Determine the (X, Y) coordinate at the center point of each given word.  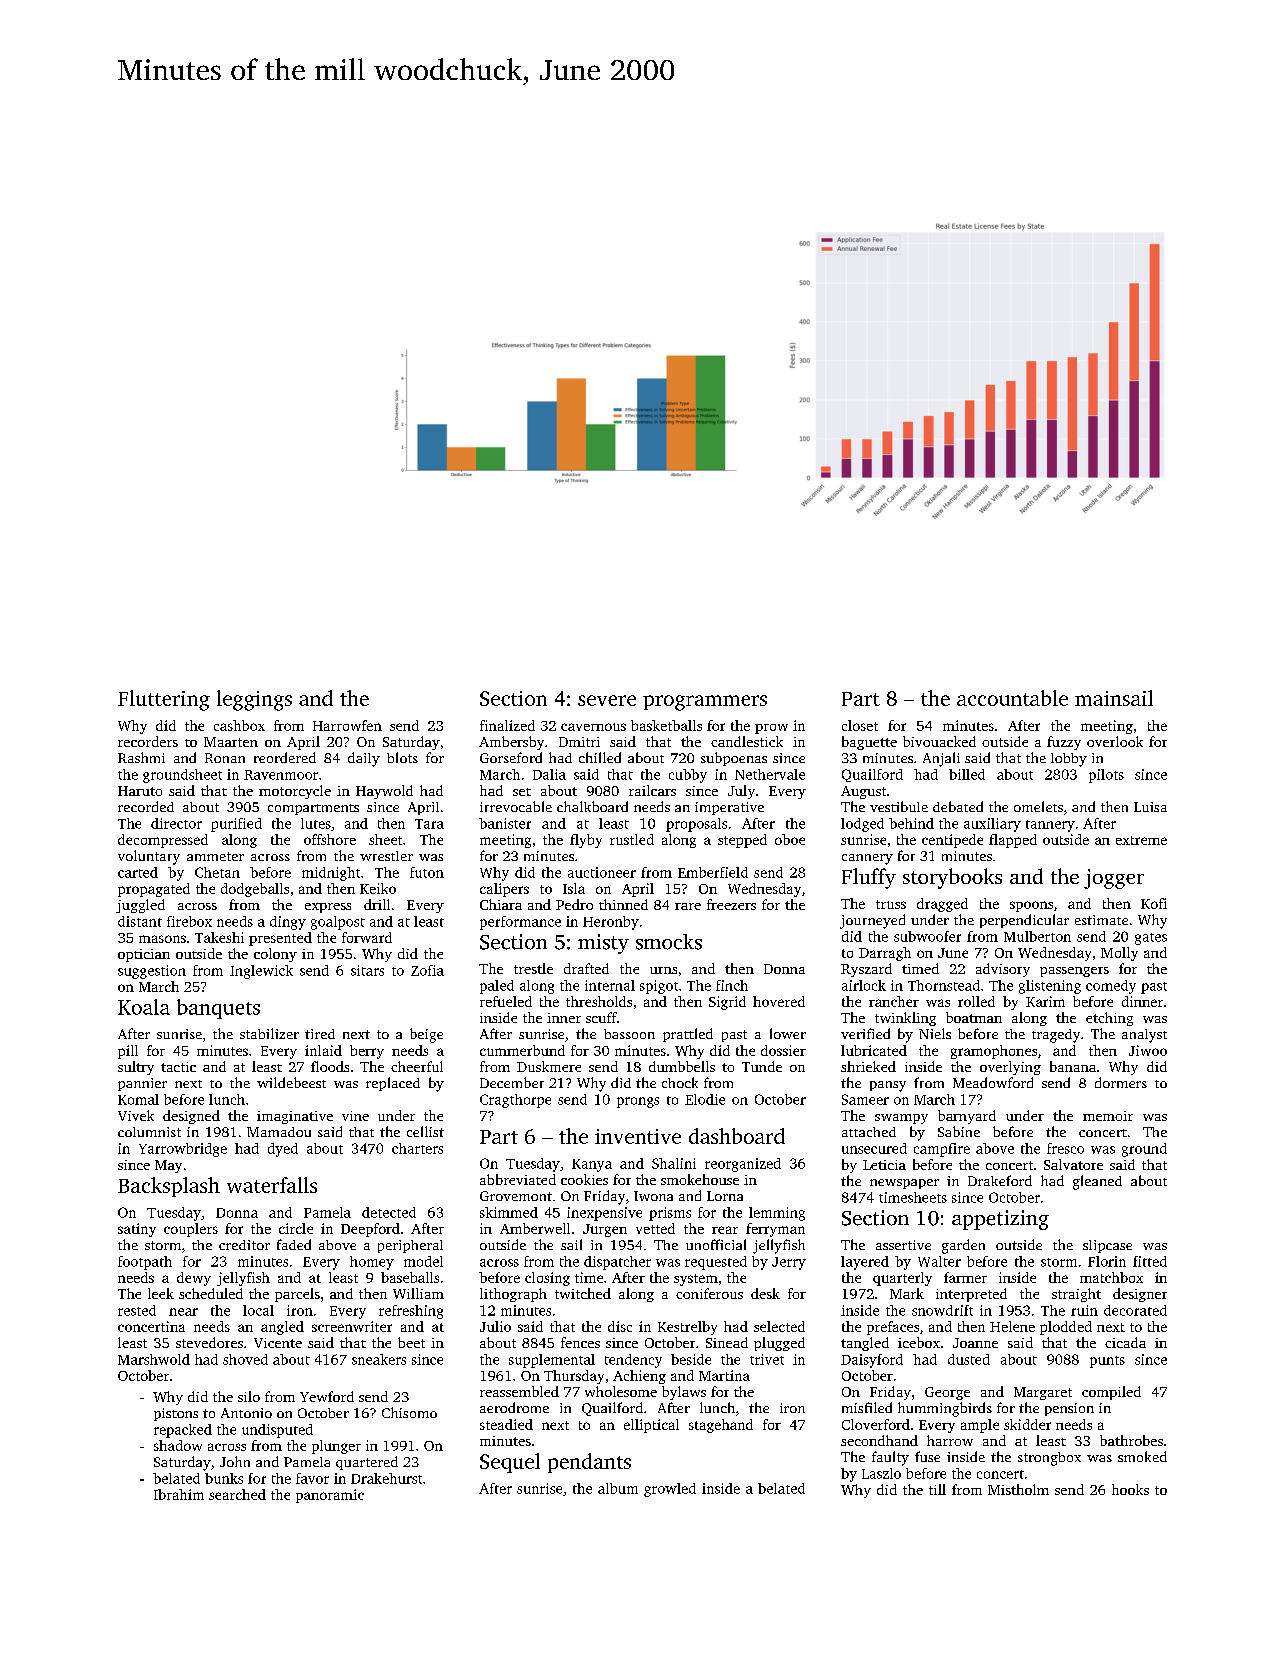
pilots (1106, 776)
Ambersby (511, 743)
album (618, 1488)
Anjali (941, 759)
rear (725, 1230)
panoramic (330, 1496)
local (258, 1310)
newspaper (904, 1184)
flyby (586, 841)
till (937, 1489)
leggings (254, 700)
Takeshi (219, 937)
